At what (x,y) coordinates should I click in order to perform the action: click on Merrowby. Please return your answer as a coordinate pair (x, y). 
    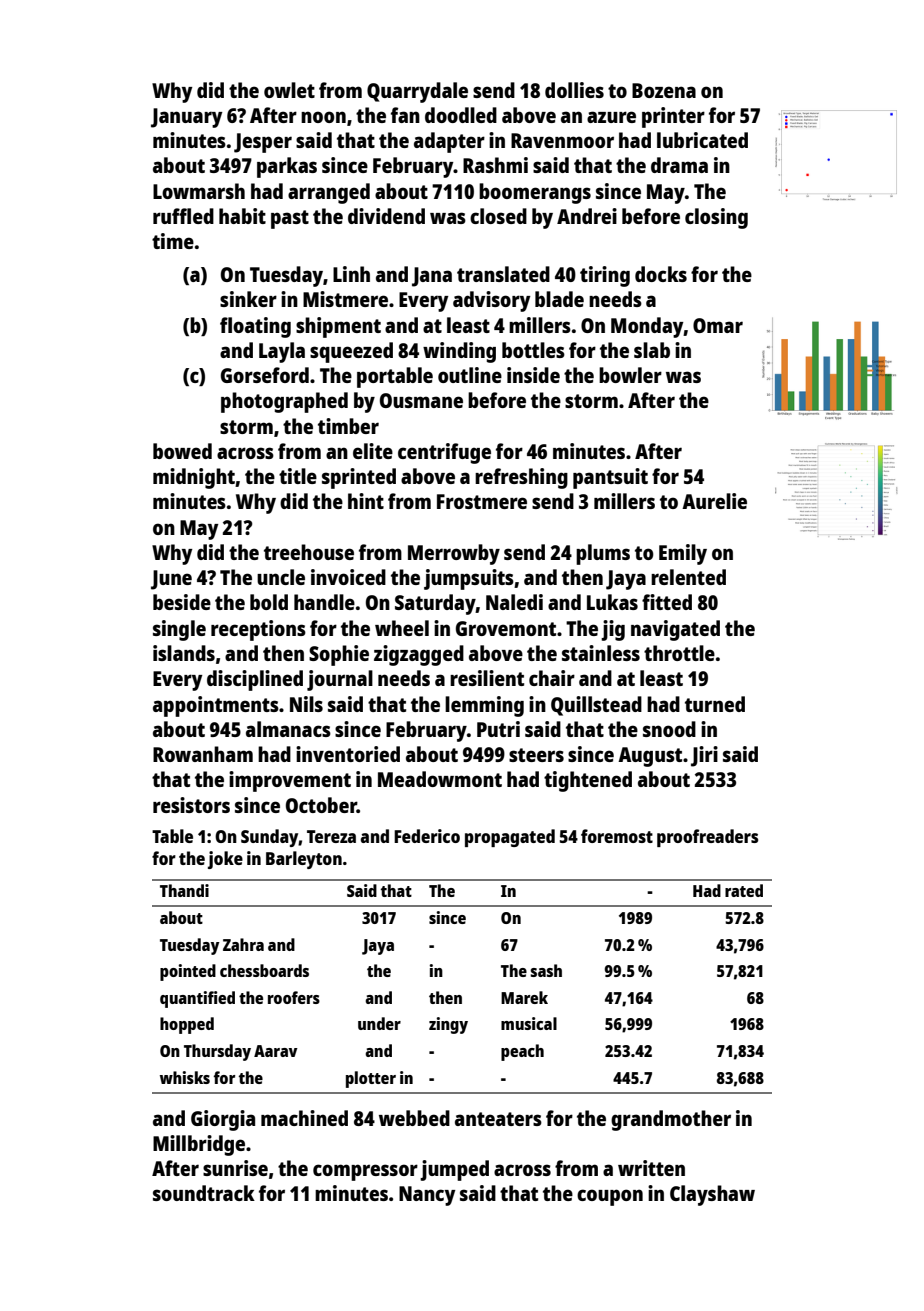
    Looking at the image, I should click on (454, 554).
